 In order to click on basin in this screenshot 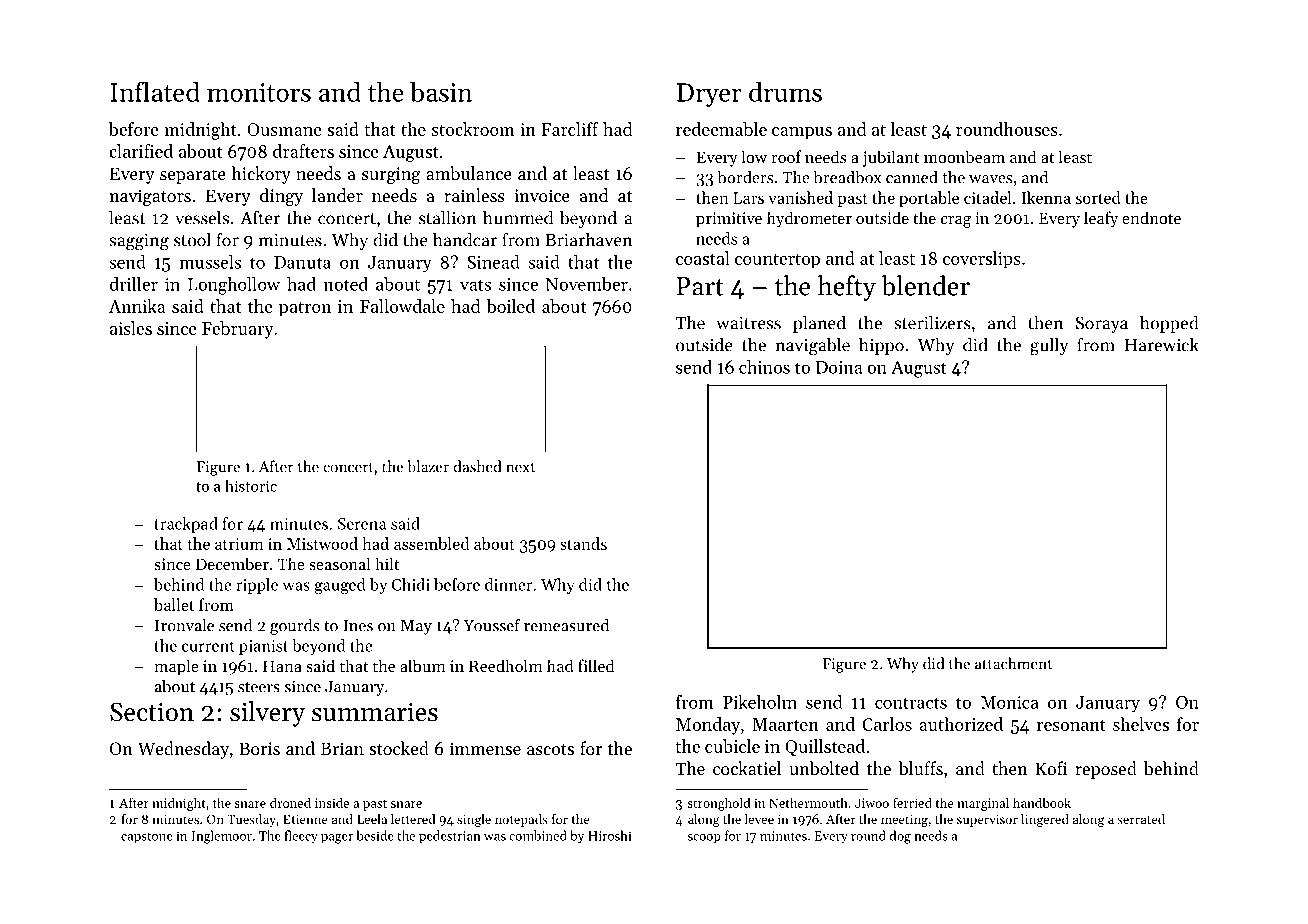, I will do `click(441, 91)`.
